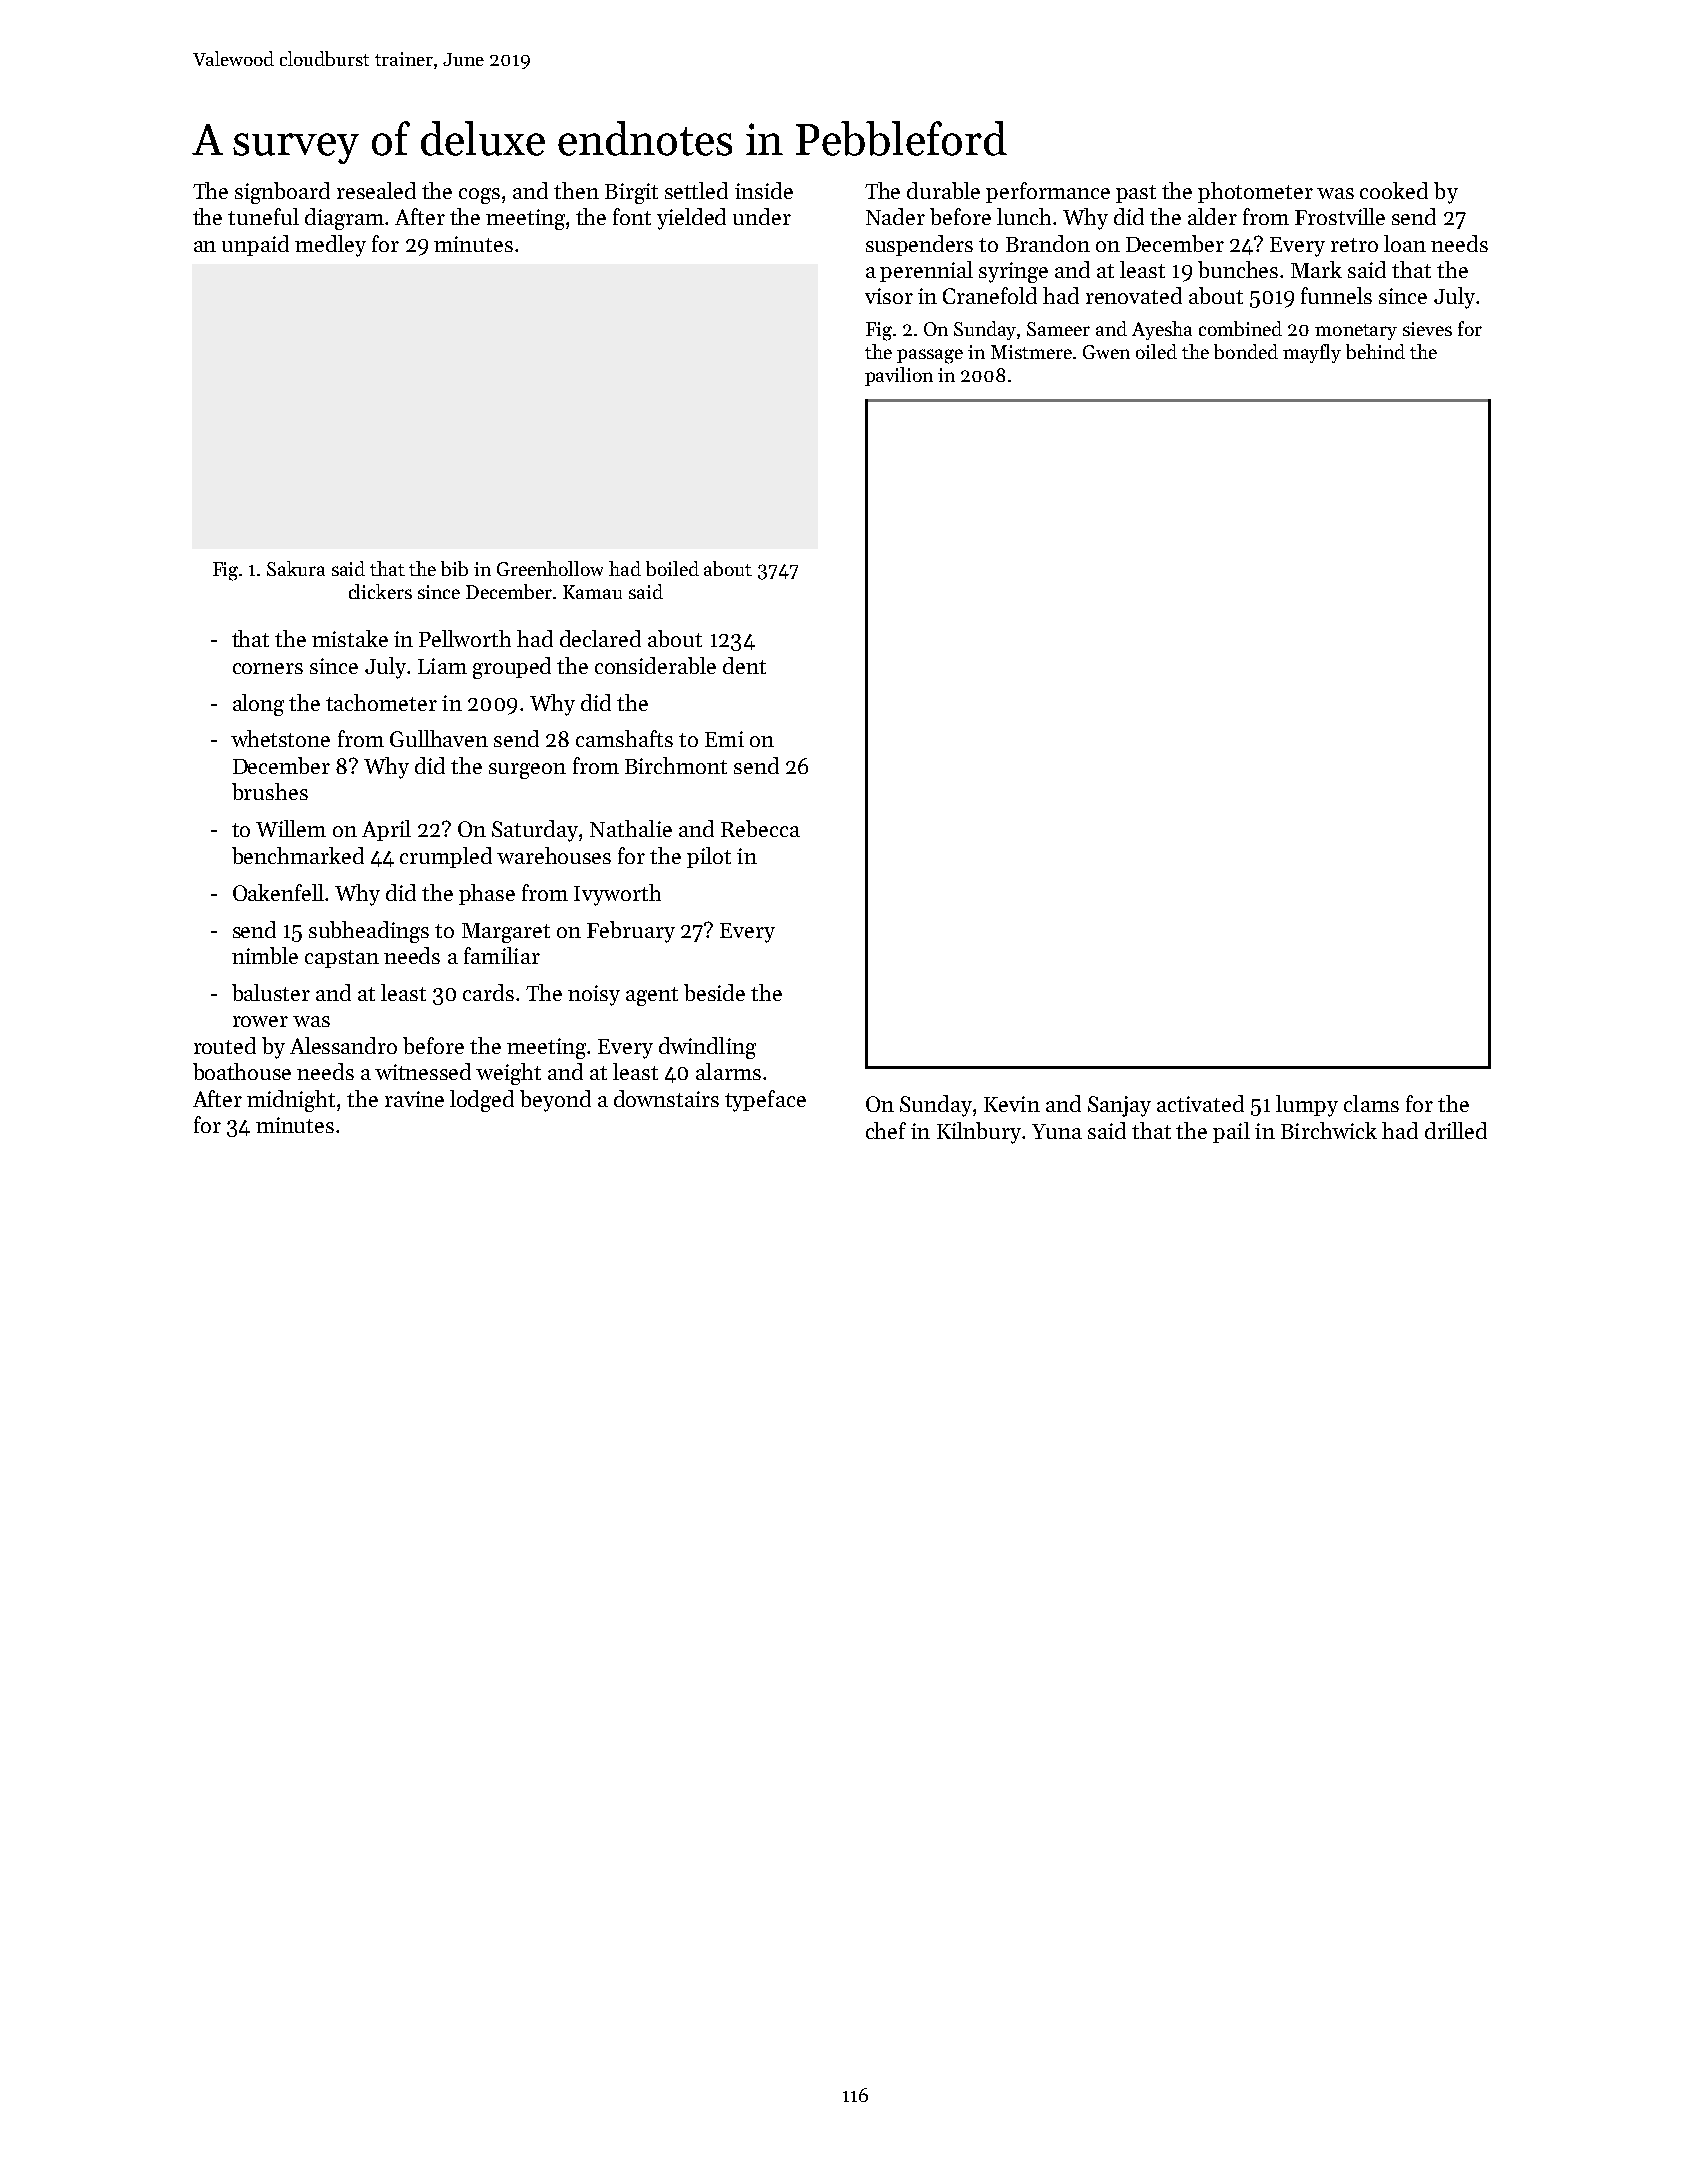 Image resolution: width=1683 pixels, height=2178 pixels. What do you see at coordinates (899, 376) in the page?
I see `pavilion` at bounding box center [899, 376].
